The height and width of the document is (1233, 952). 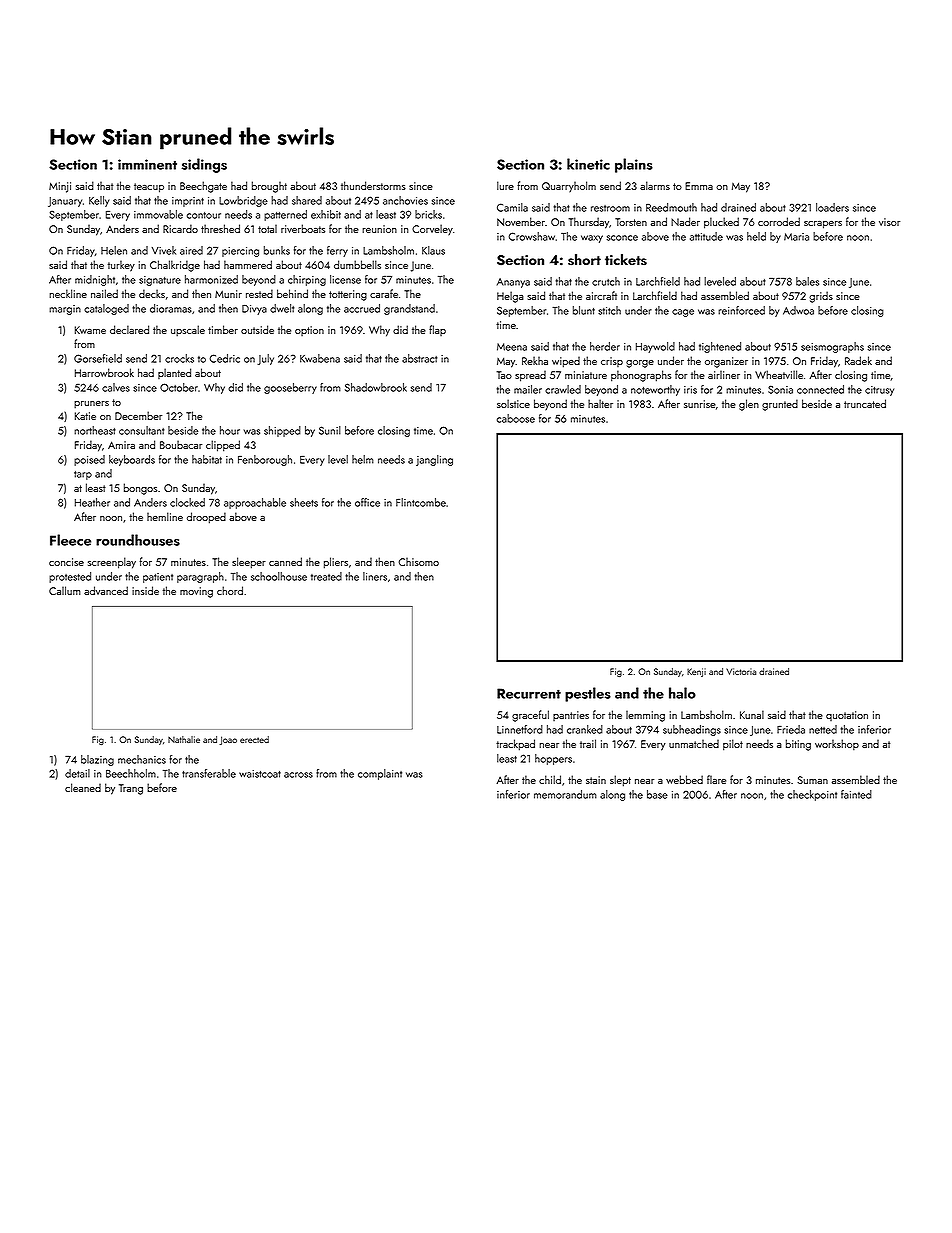 I want to click on calves, so click(x=116, y=387).
